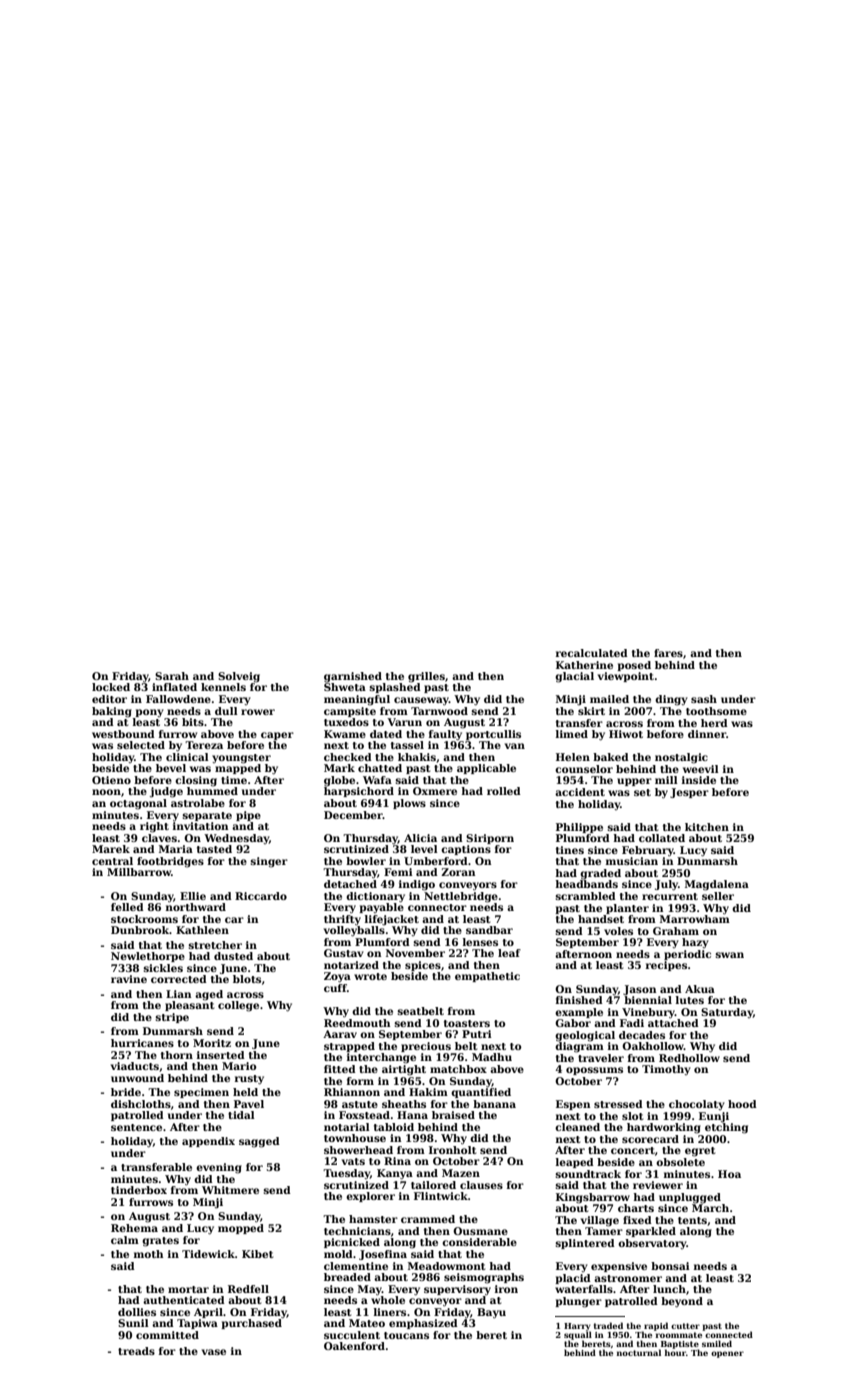  Describe the element at coordinates (426, 677) in the image. I see `grilles` at that location.
